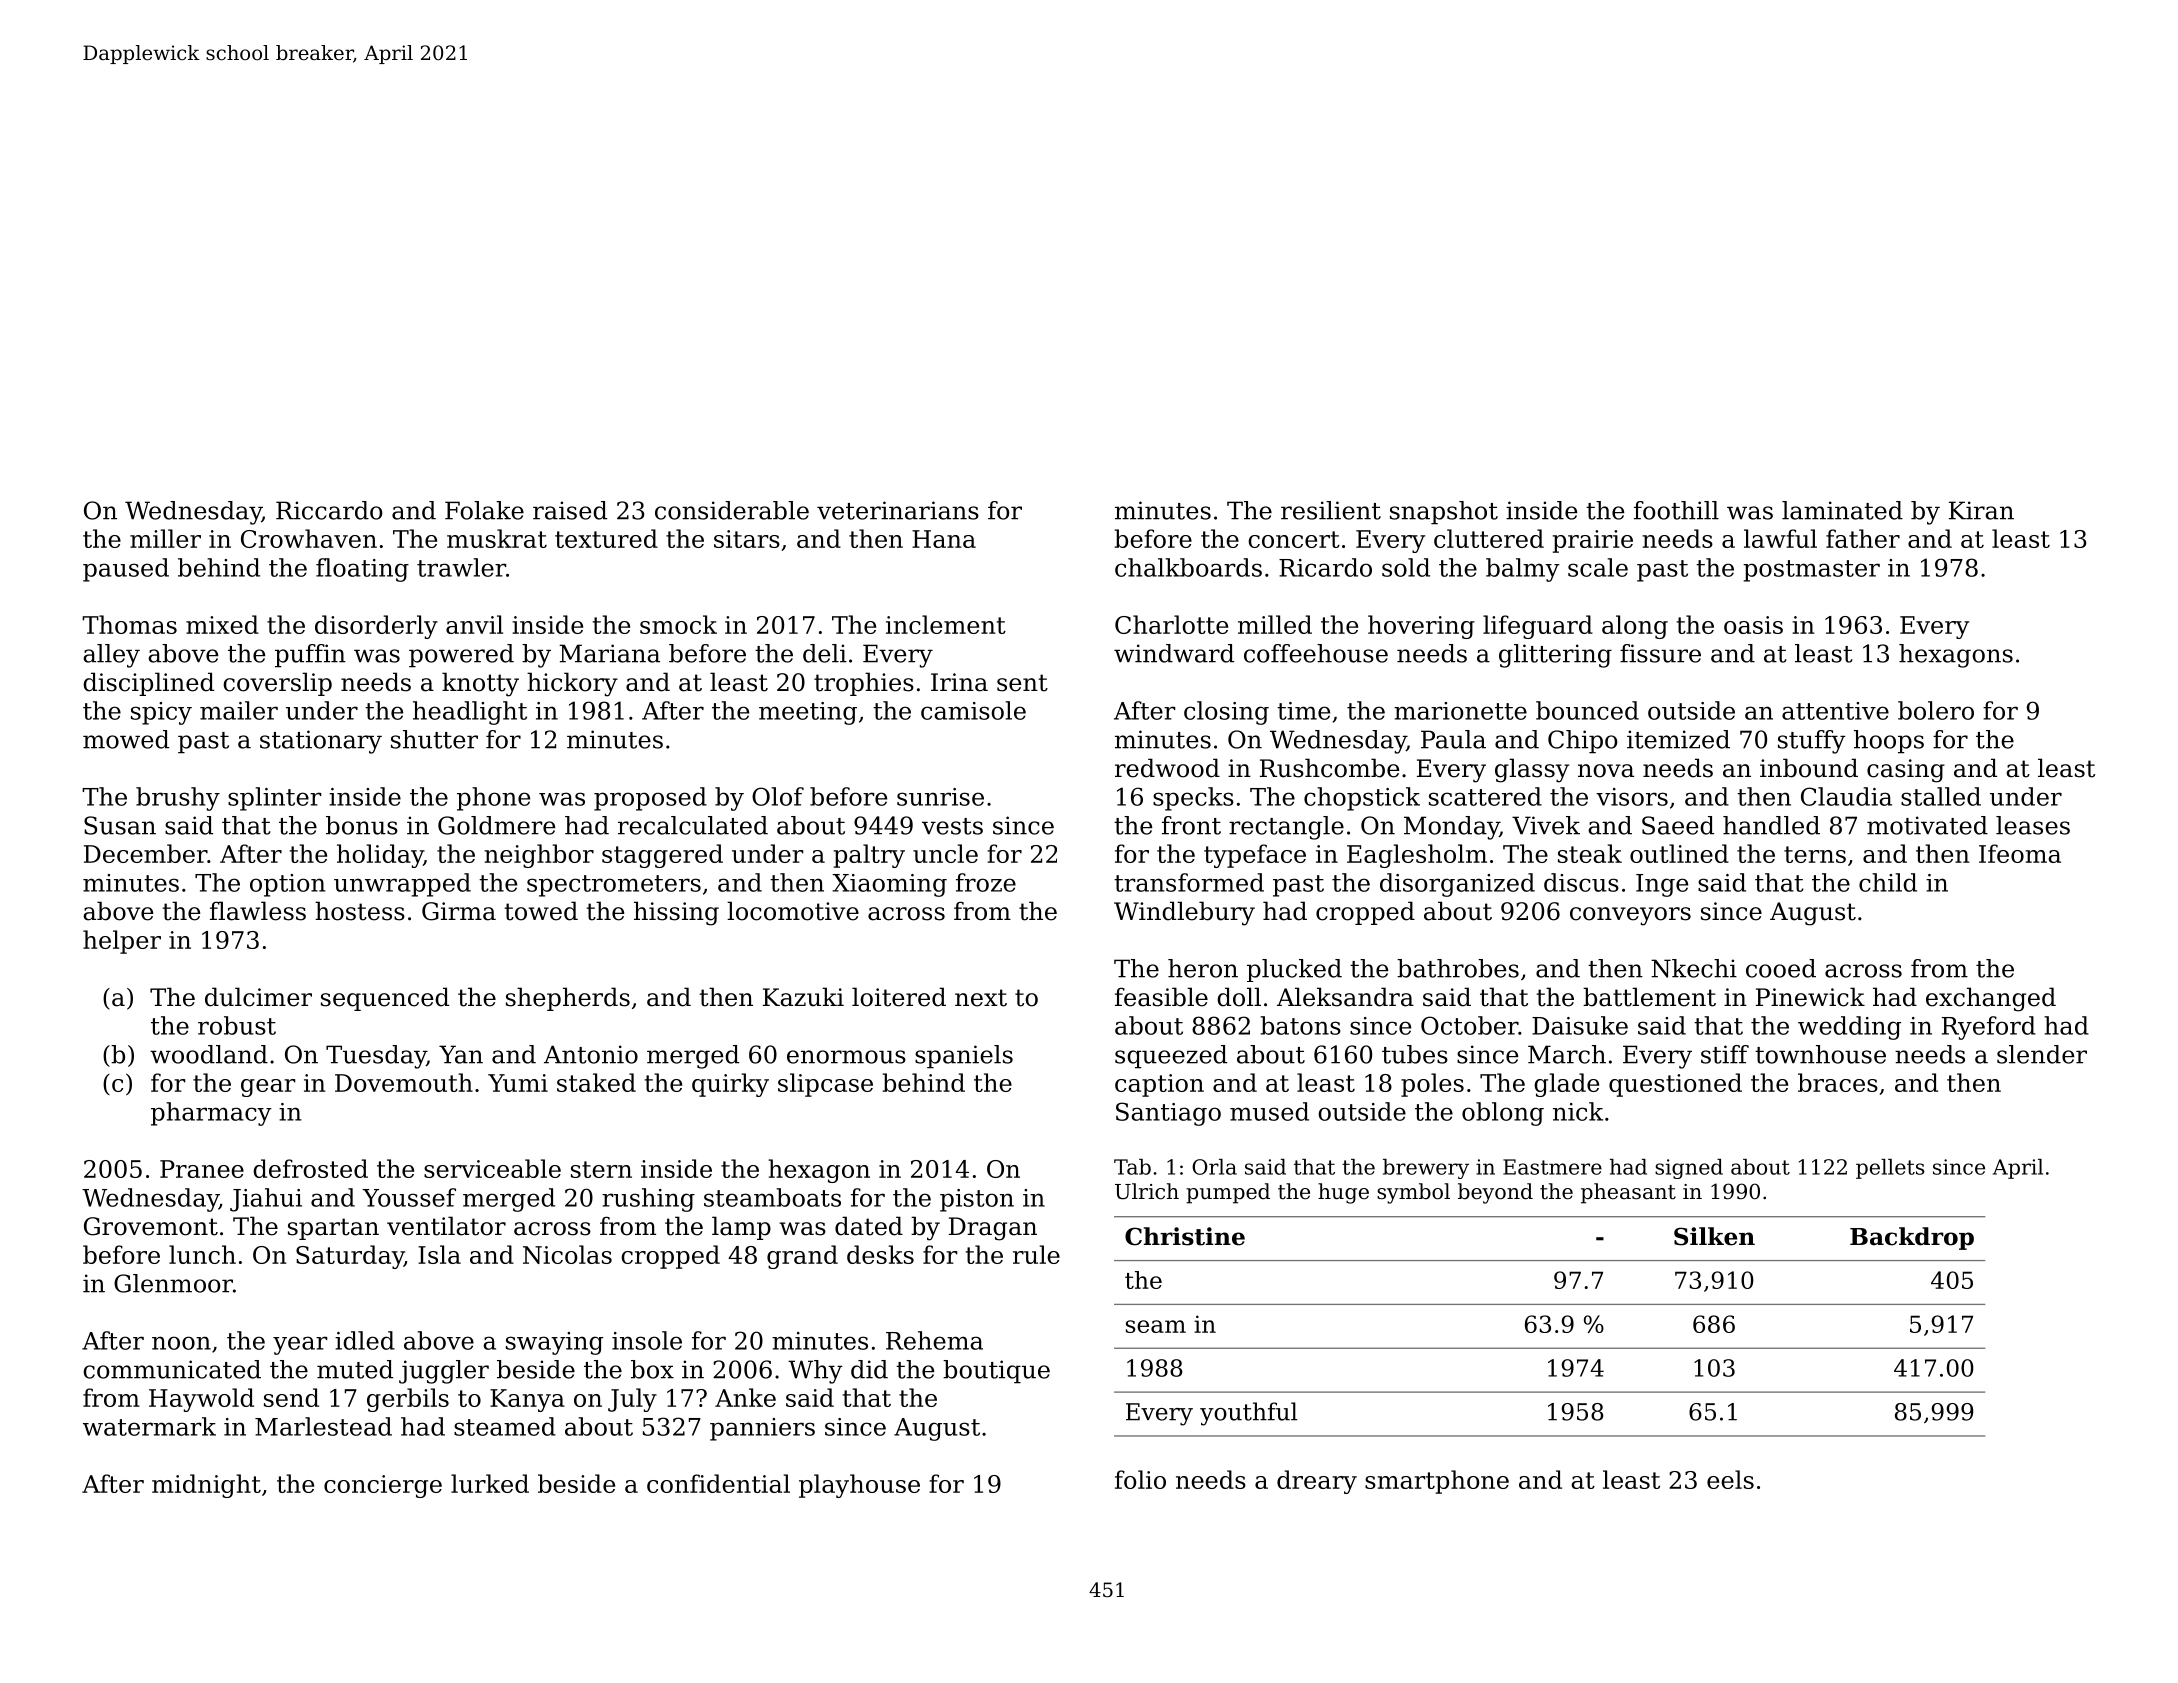 The width and height of the screenshot is (2178, 1683). I want to click on time, so click(1303, 711).
